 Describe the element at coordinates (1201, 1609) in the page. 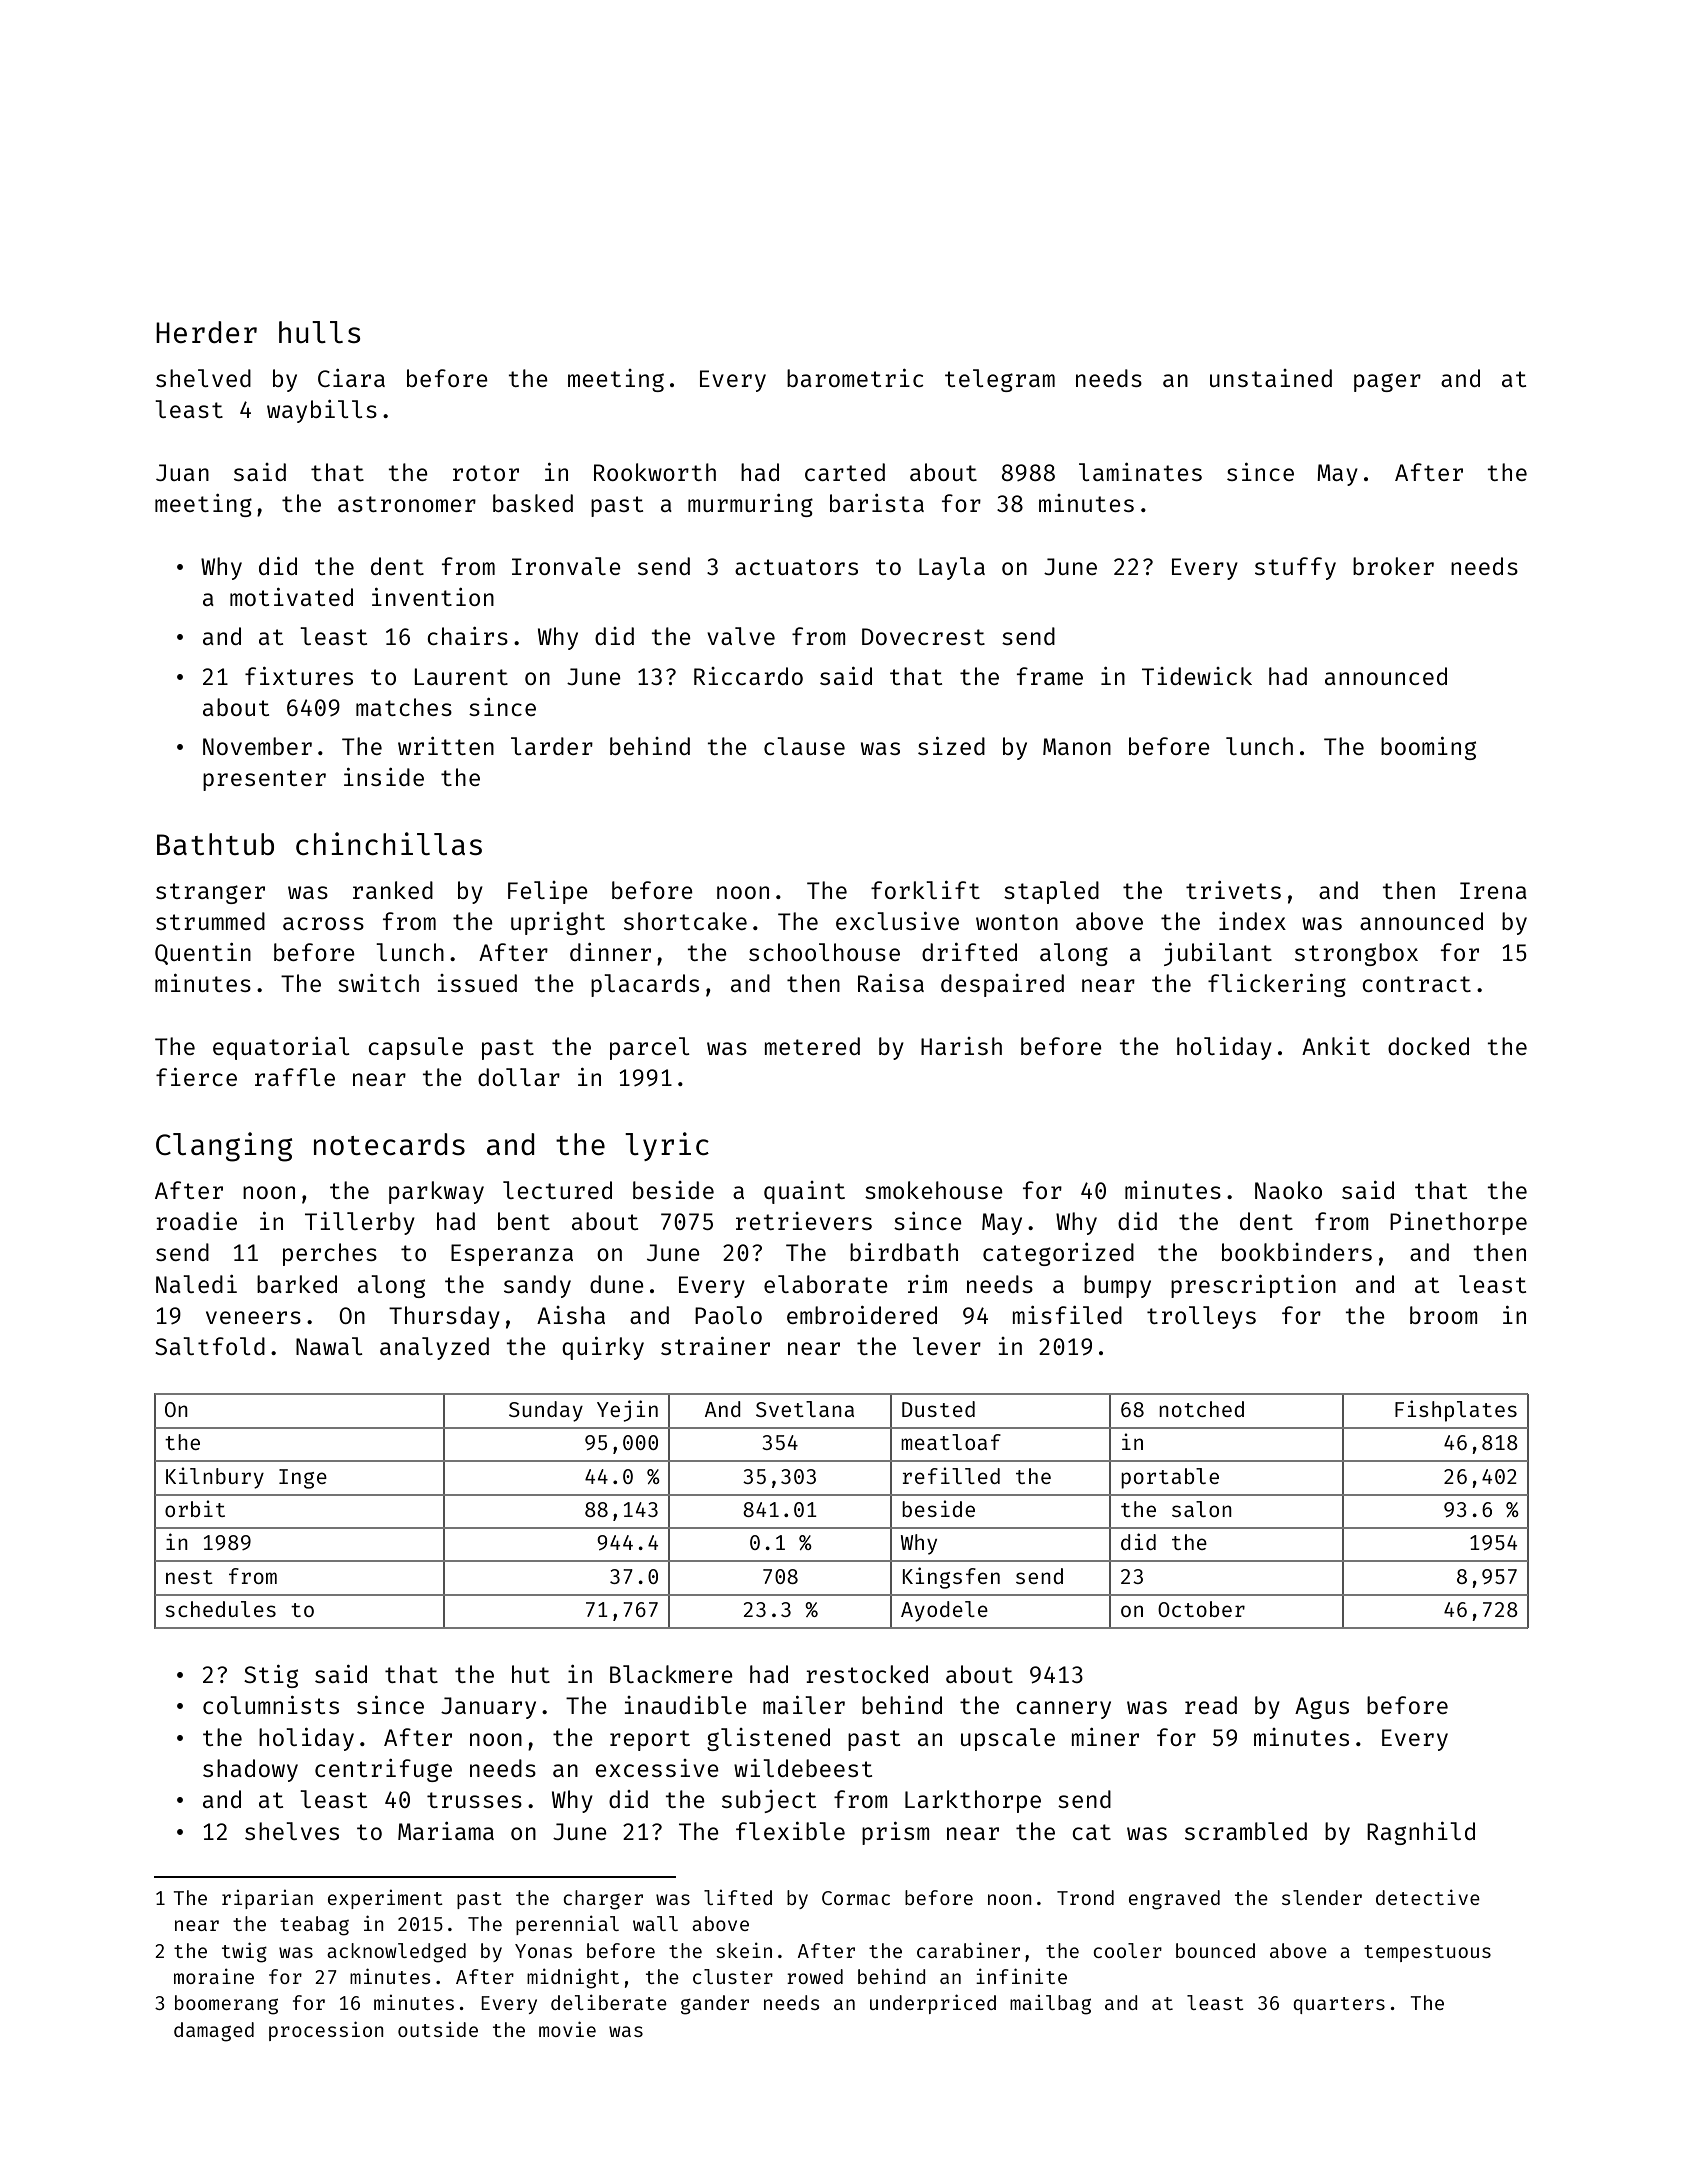

I see `October` at that location.
